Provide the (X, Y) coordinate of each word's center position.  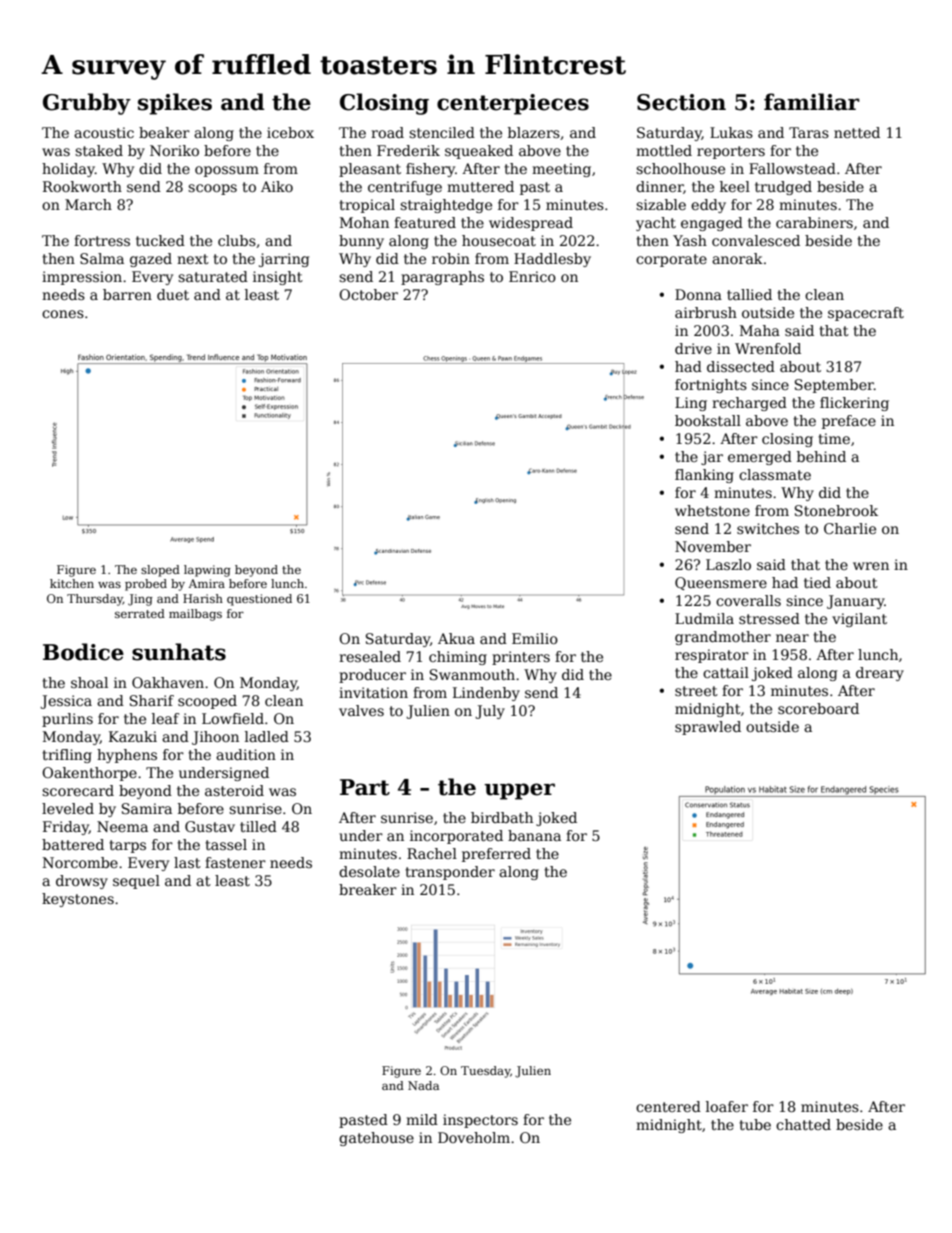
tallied (749, 294)
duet (173, 294)
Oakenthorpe (89, 774)
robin (451, 258)
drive (693, 348)
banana (534, 835)
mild (422, 1119)
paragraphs (442, 278)
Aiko (277, 186)
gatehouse (376, 1139)
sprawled (708, 728)
